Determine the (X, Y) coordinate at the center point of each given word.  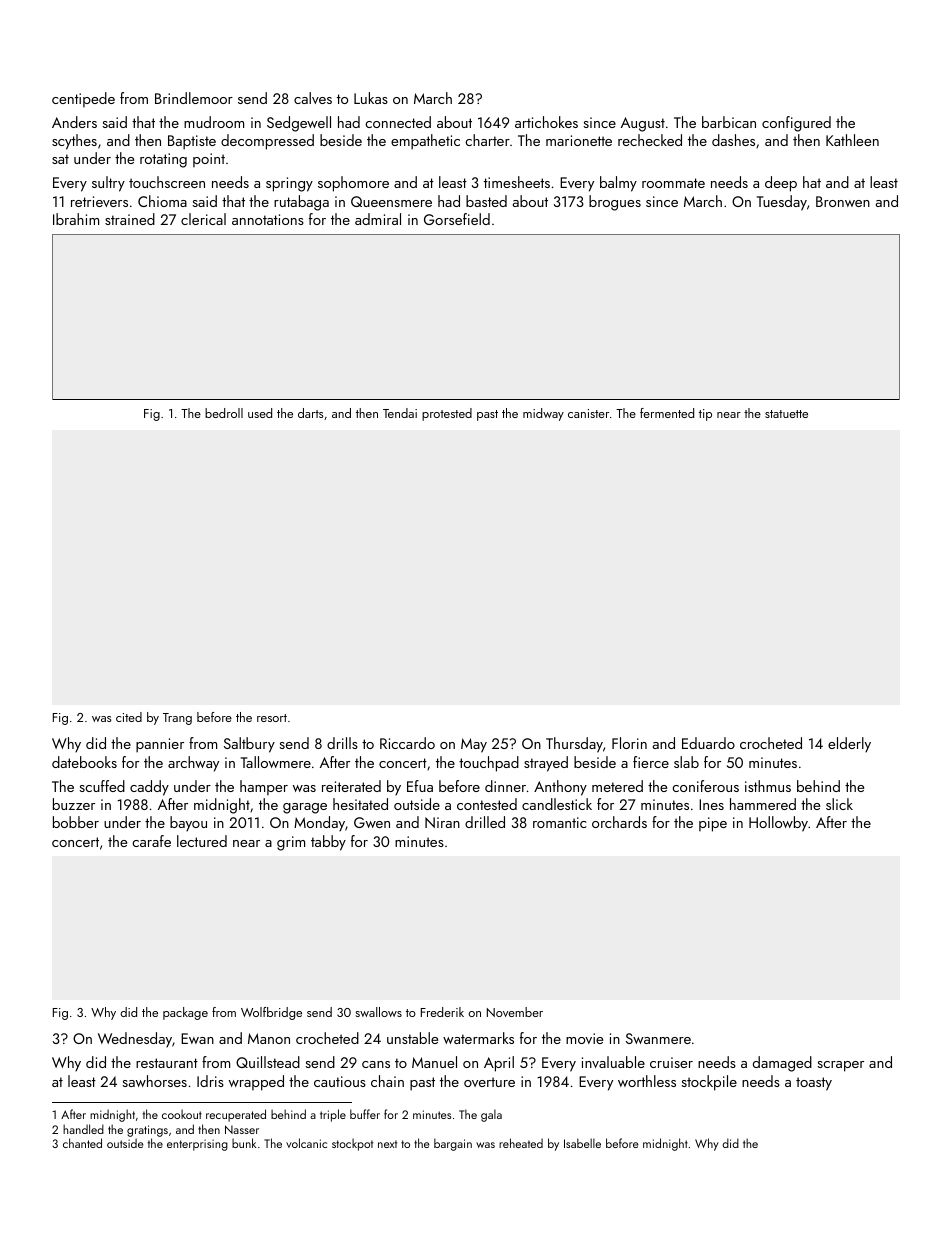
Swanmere (658, 1038)
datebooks (84, 762)
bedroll (224, 413)
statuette (786, 414)
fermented (667, 413)
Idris (210, 1081)
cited (129, 717)
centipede (83, 99)
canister (588, 413)
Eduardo (708, 743)
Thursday (574, 745)
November (515, 1012)
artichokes (546, 122)
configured (796, 124)
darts (311, 413)
